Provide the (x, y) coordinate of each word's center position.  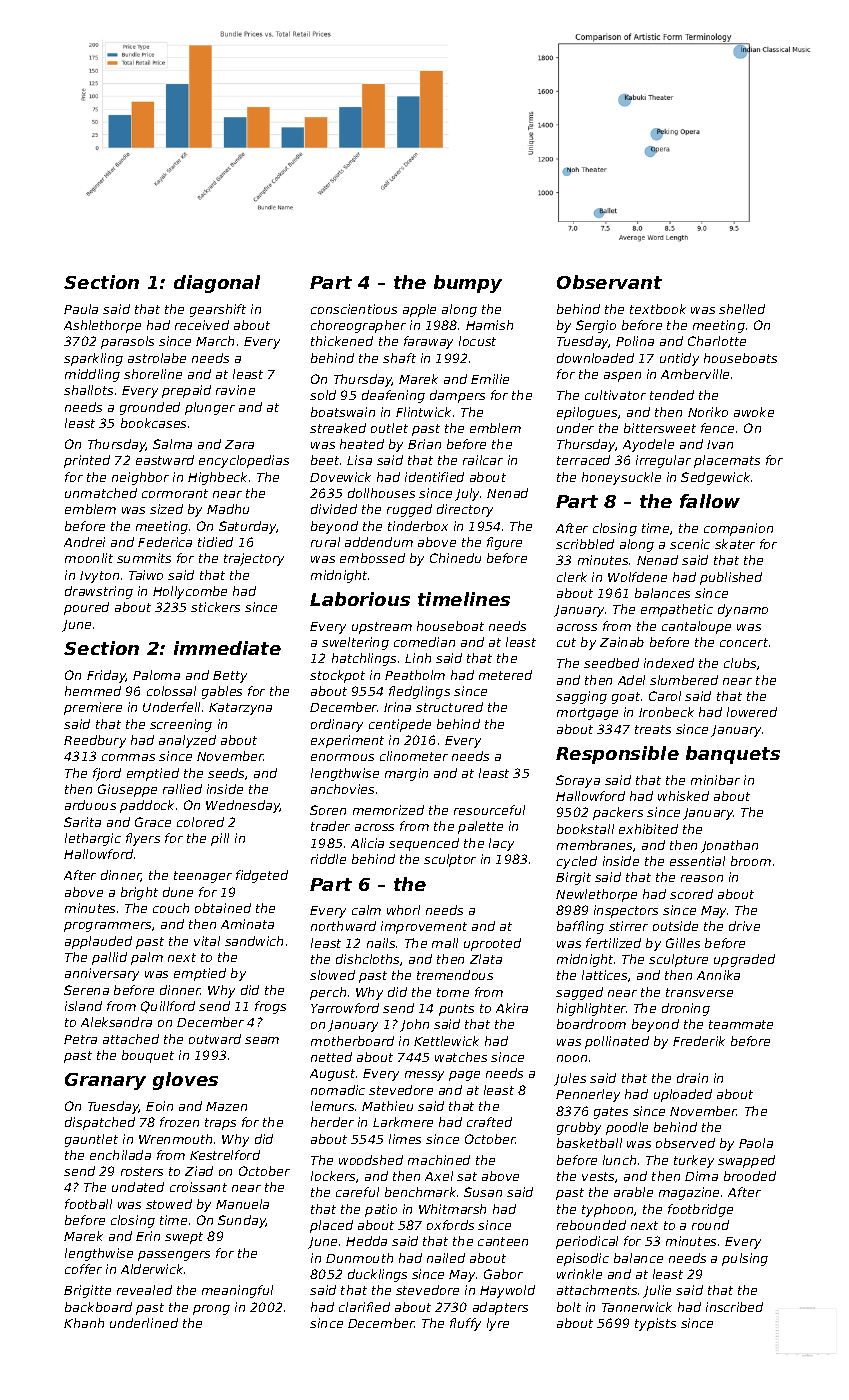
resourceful (489, 810)
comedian (424, 642)
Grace (153, 822)
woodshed (371, 1160)
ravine (235, 390)
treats (653, 729)
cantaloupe (696, 627)
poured (86, 608)
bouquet (148, 1056)
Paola (756, 1143)
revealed (144, 1290)
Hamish (489, 325)
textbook (658, 309)
